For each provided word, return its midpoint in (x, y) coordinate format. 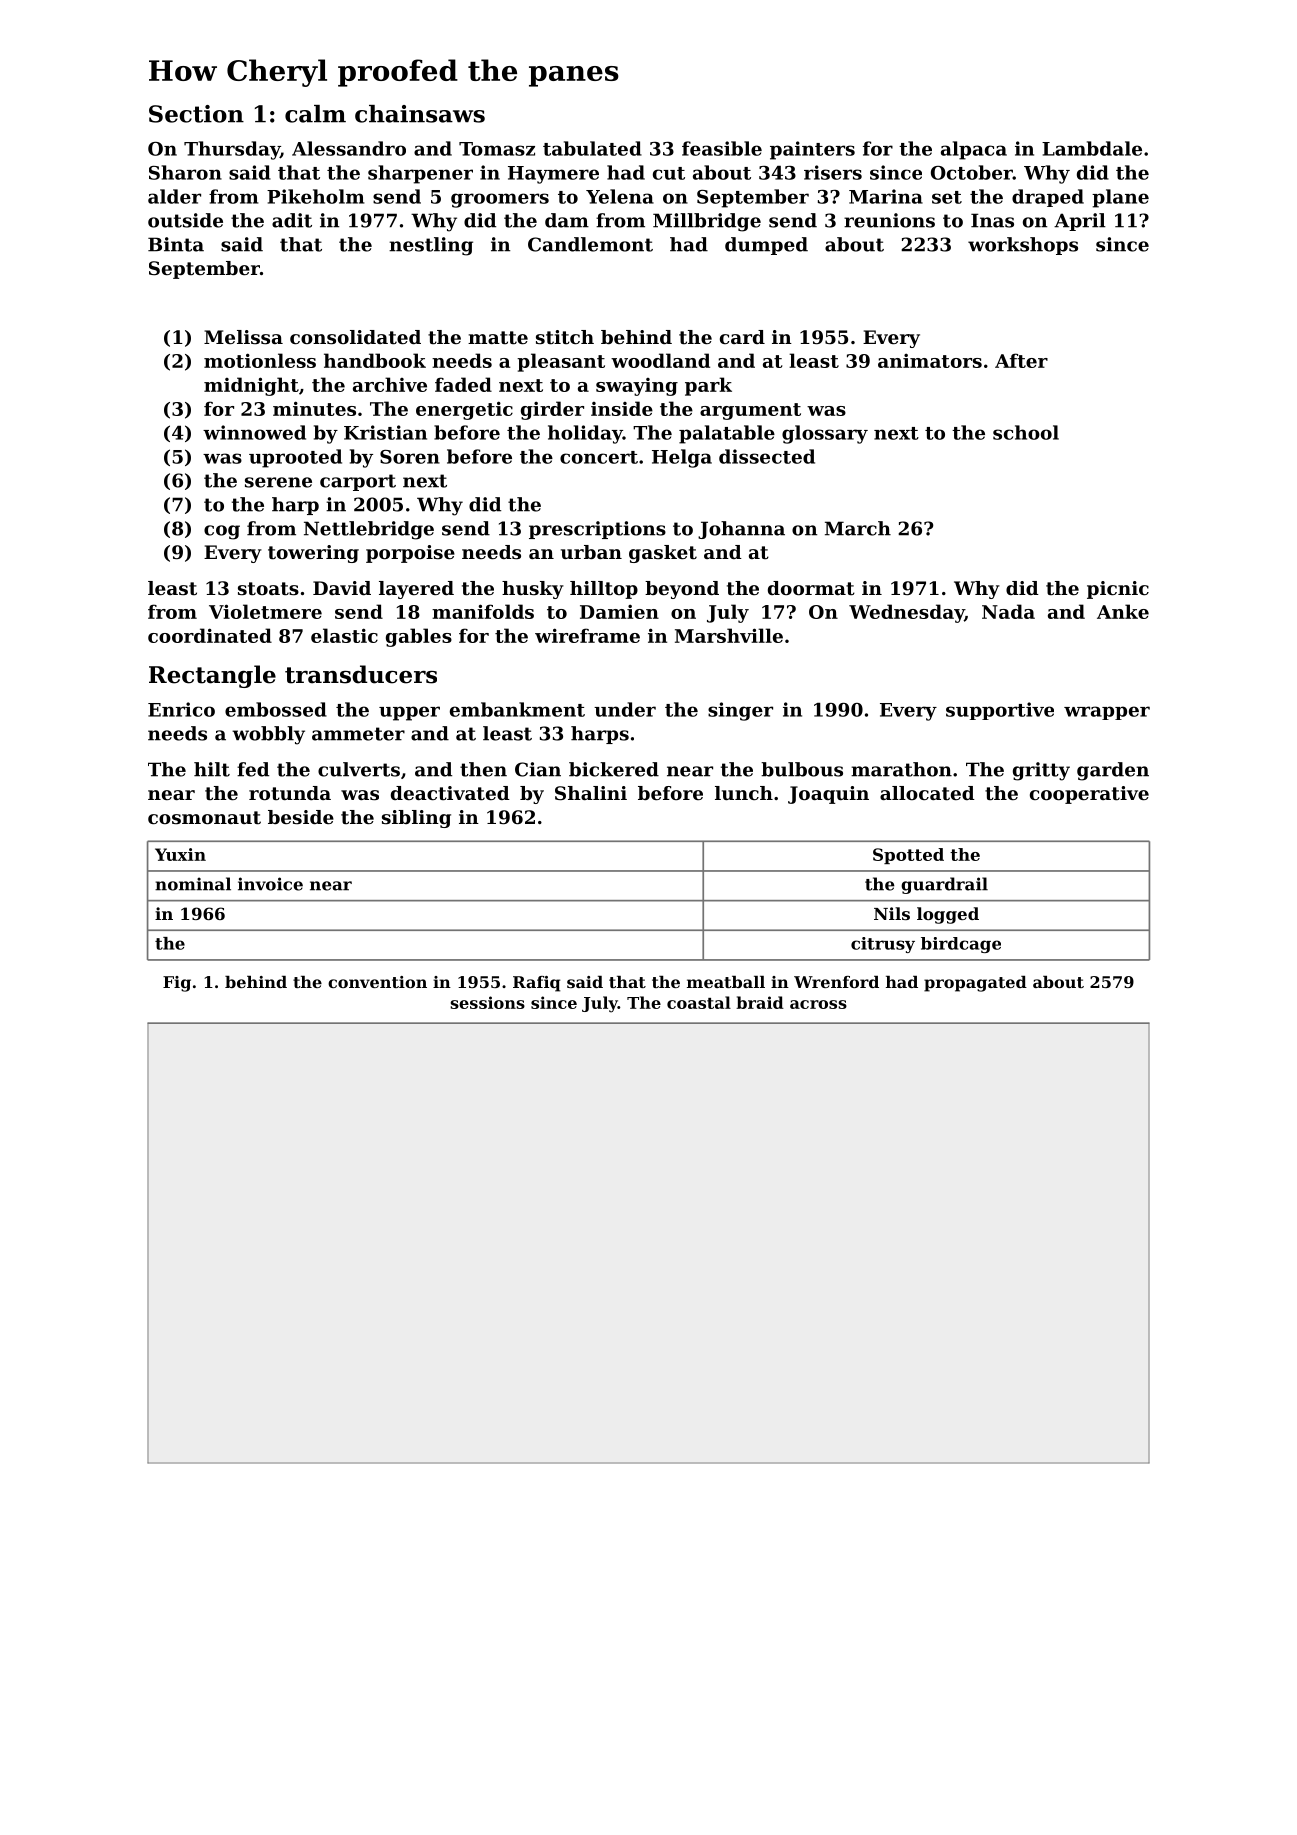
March (858, 528)
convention (377, 982)
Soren (410, 457)
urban (591, 552)
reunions (889, 220)
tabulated (592, 148)
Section (196, 114)
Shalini (591, 793)
